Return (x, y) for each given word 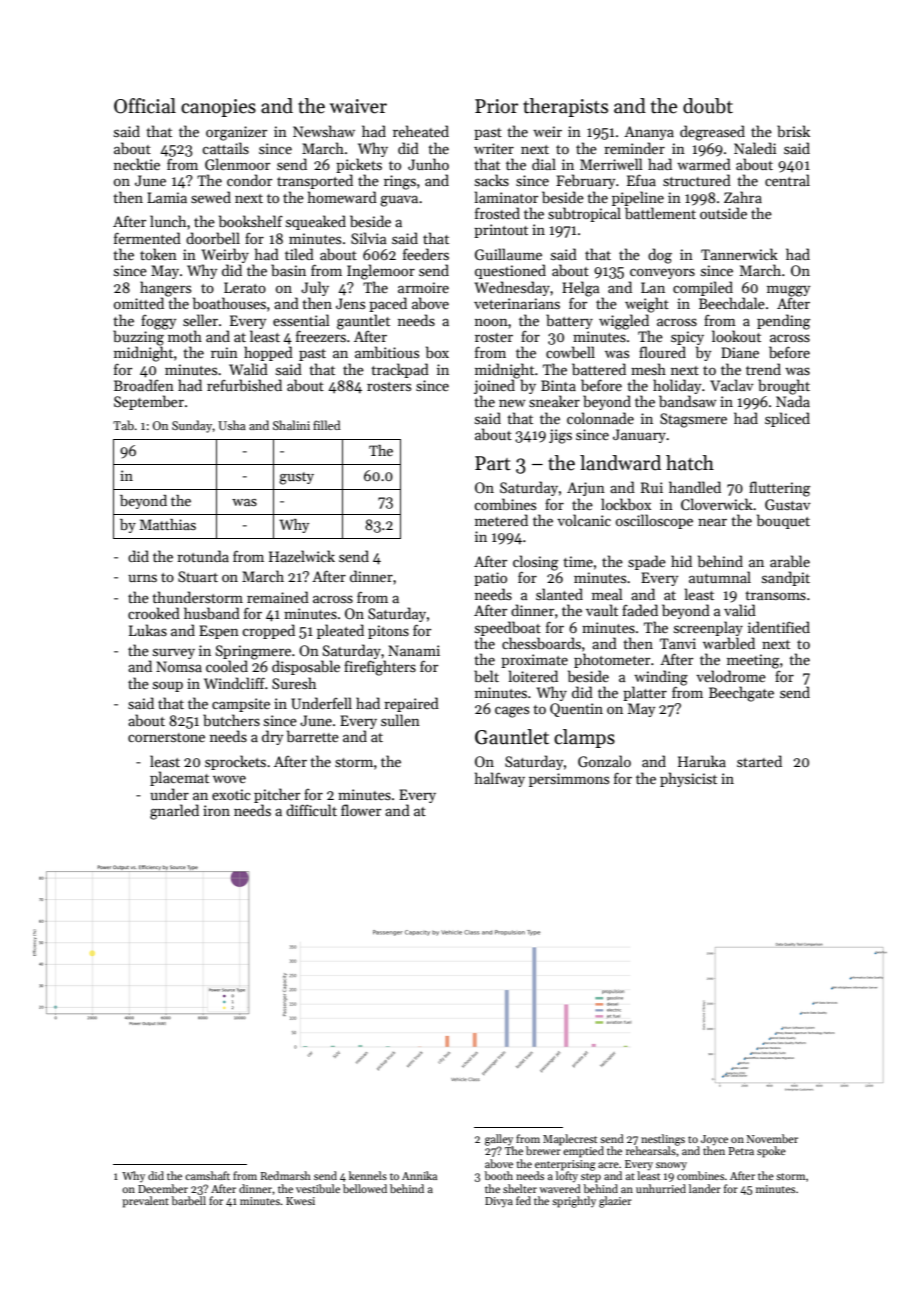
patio (490, 579)
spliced (787, 419)
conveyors (662, 273)
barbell (188, 1200)
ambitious (387, 352)
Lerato (245, 287)
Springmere (253, 652)
